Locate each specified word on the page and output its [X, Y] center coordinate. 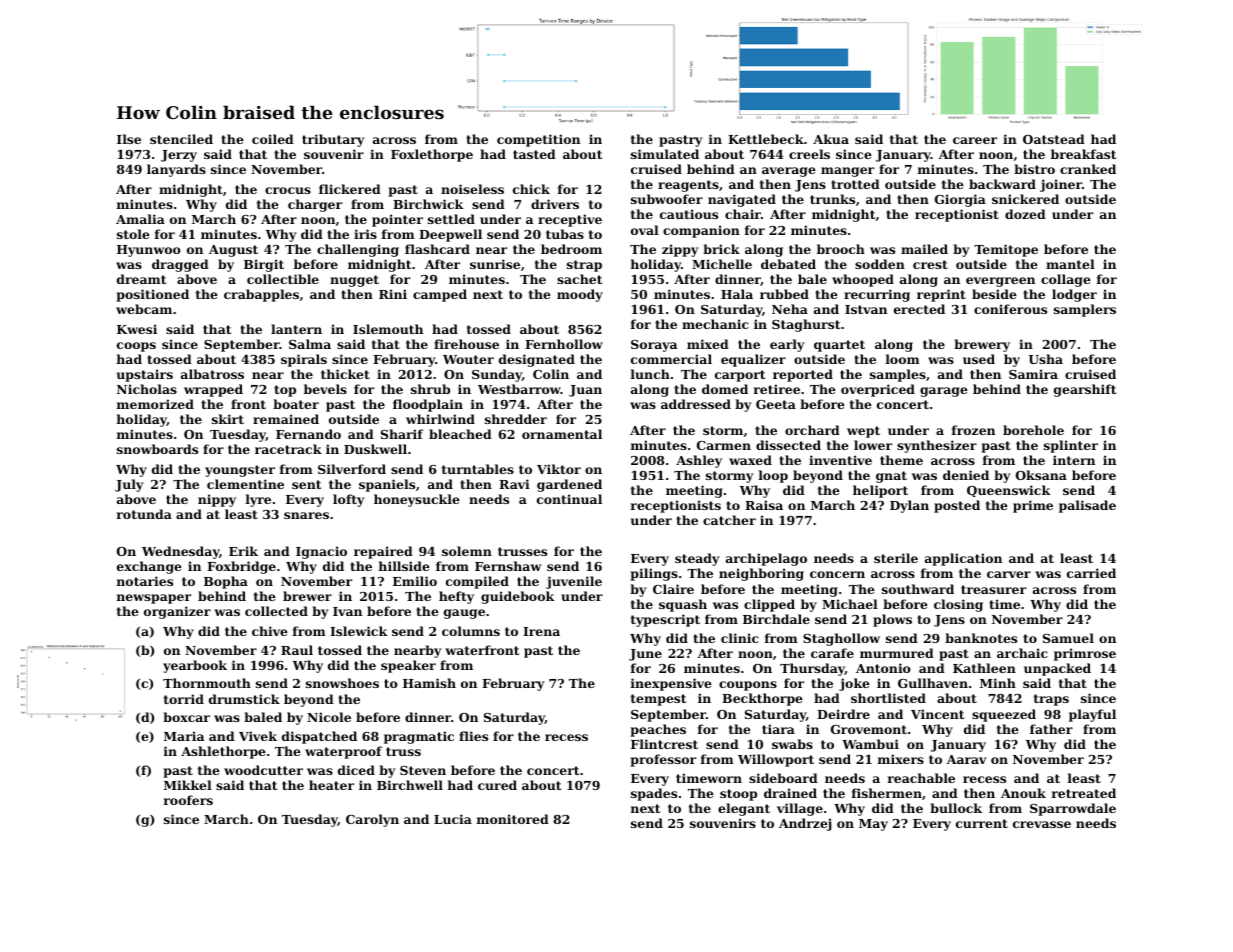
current [982, 823]
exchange [149, 567]
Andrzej [805, 824]
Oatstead [1054, 139]
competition [538, 140]
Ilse [129, 139]
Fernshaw [508, 566]
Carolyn [372, 820]
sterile [896, 558]
